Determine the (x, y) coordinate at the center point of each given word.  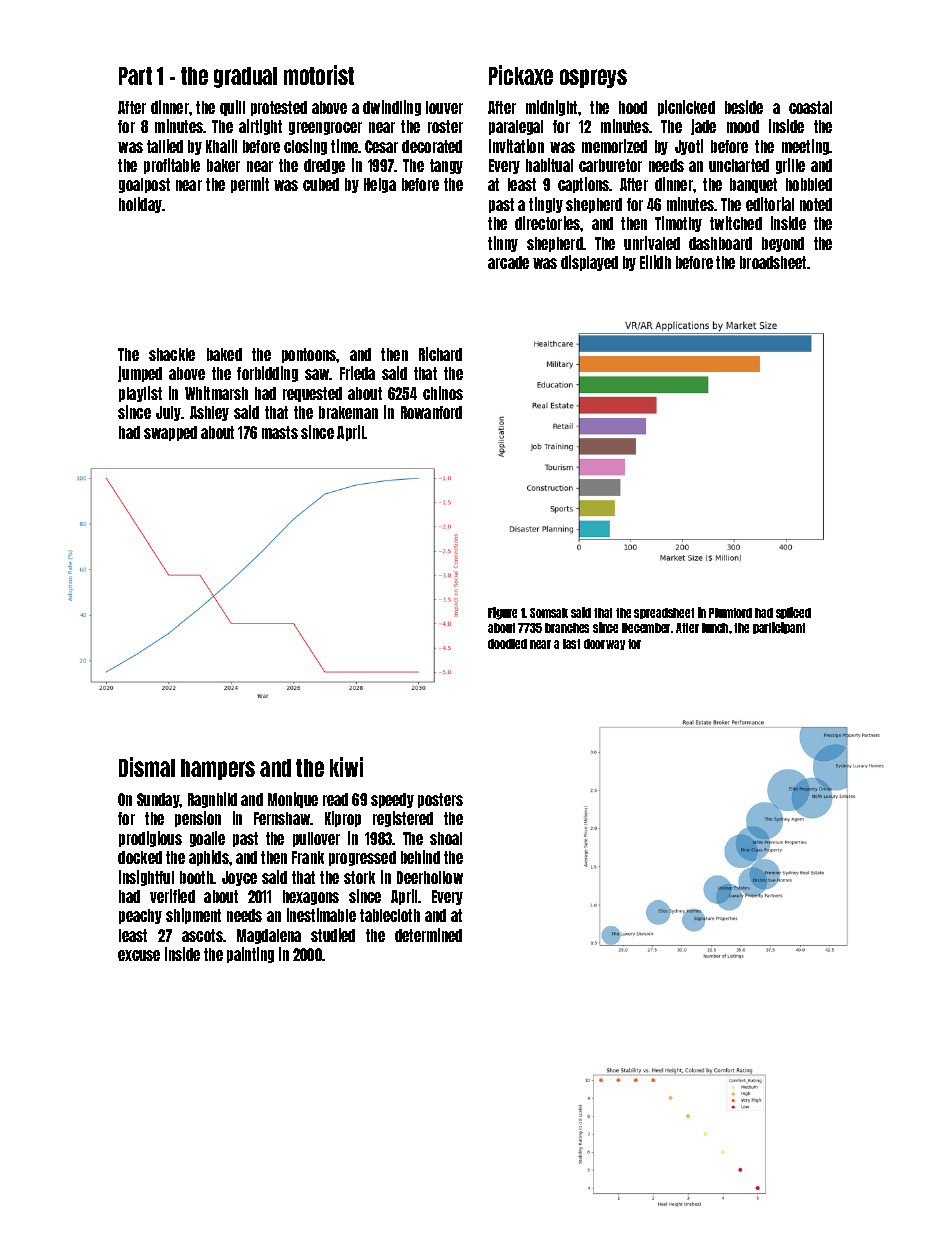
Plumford (730, 613)
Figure (502, 613)
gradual (245, 77)
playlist (140, 394)
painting (250, 955)
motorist (319, 75)
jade (703, 127)
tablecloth (390, 915)
